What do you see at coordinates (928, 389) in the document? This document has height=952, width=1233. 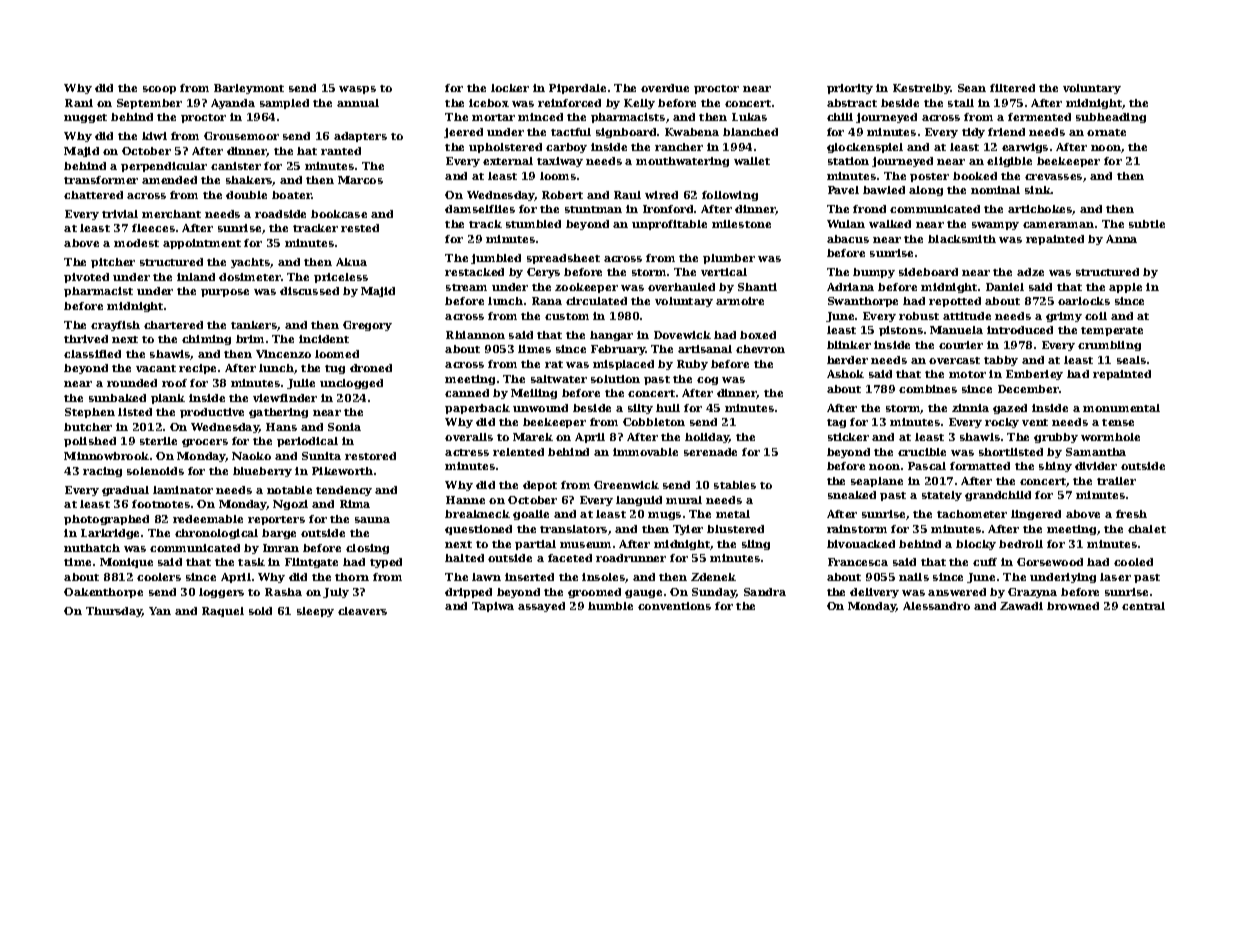 I see `combines` at bounding box center [928, 389].
